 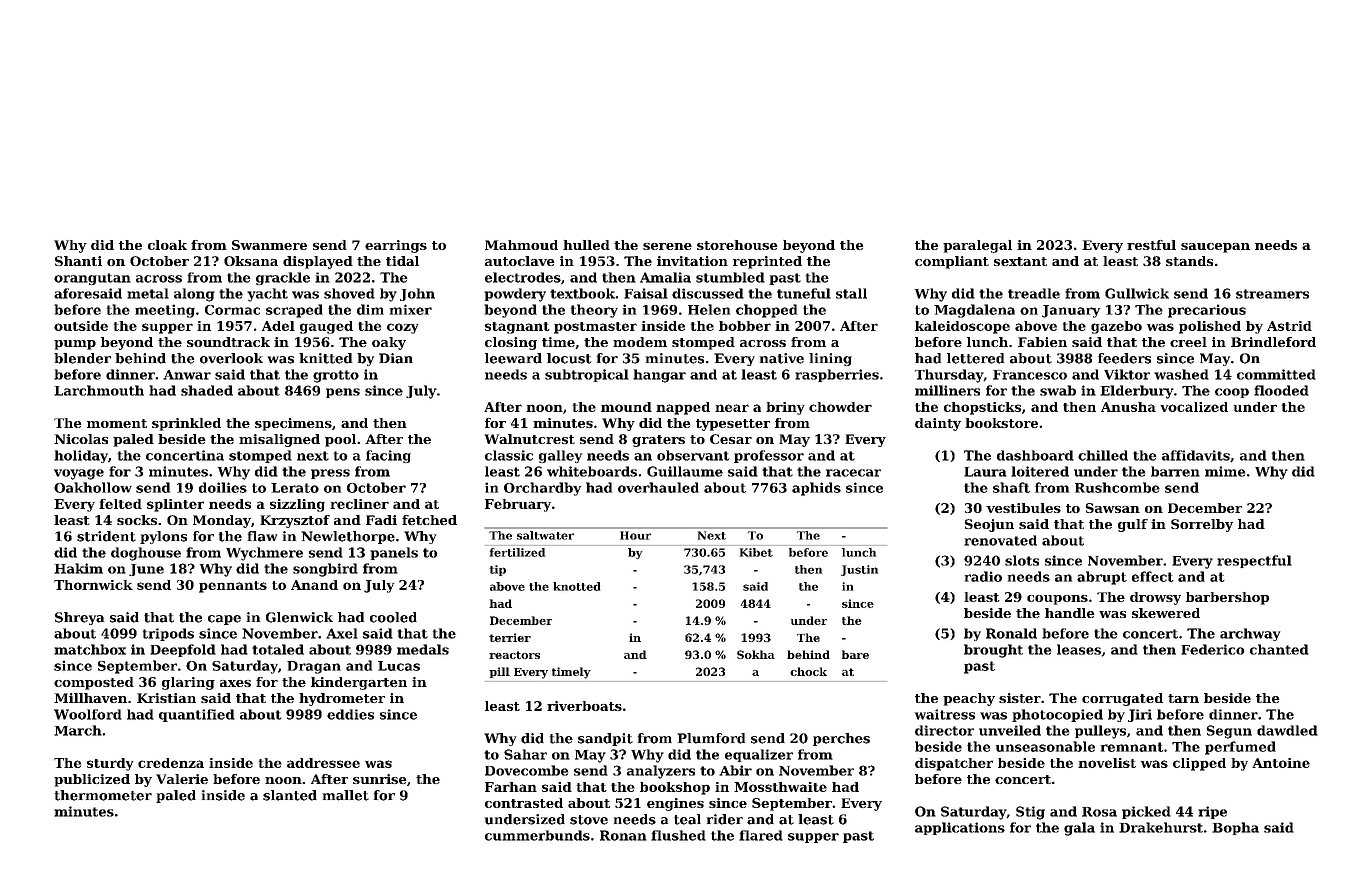 I want to click on Helen, so click(x=709, y=309).
